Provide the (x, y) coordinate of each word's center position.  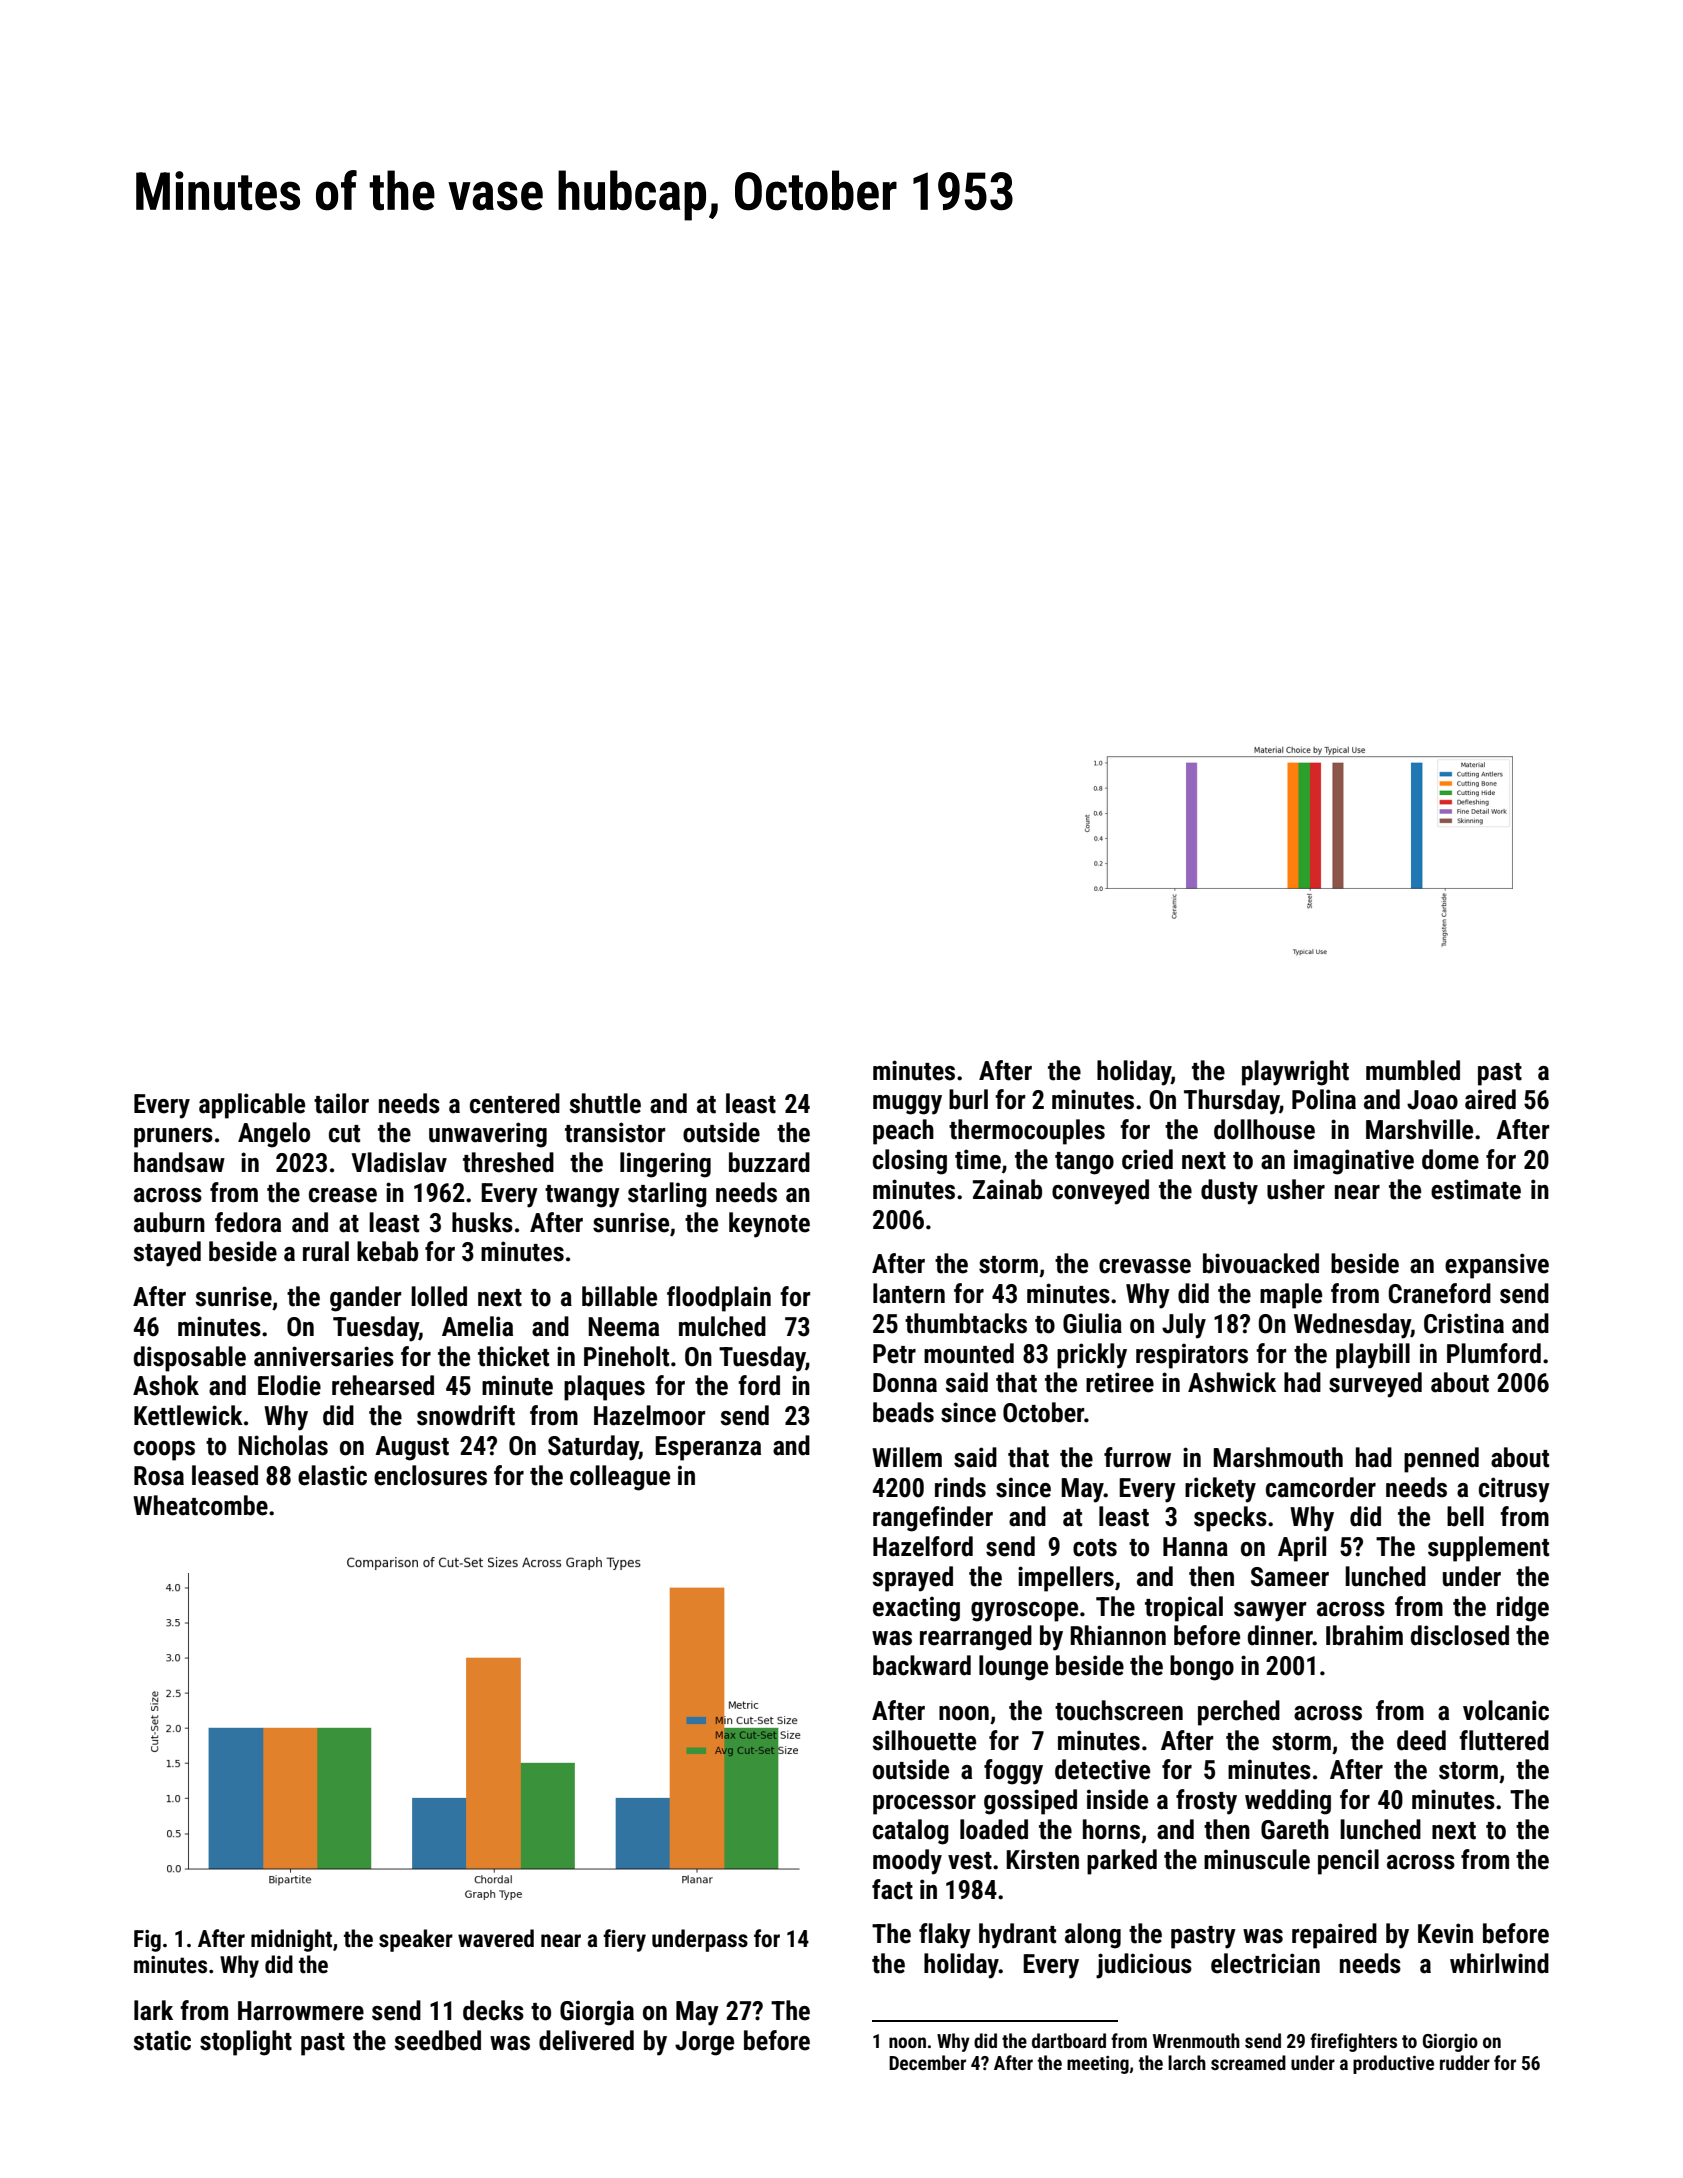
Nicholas (283, 1445)
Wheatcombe (200, 1505)
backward (922, 1665)
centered (515, 1103)
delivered (586, 2040)
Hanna (1195, 1547)
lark (153, 2010)
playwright (1295, 1073)
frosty (1206, 1802)
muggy (907, 1105)
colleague (620, 1478)
